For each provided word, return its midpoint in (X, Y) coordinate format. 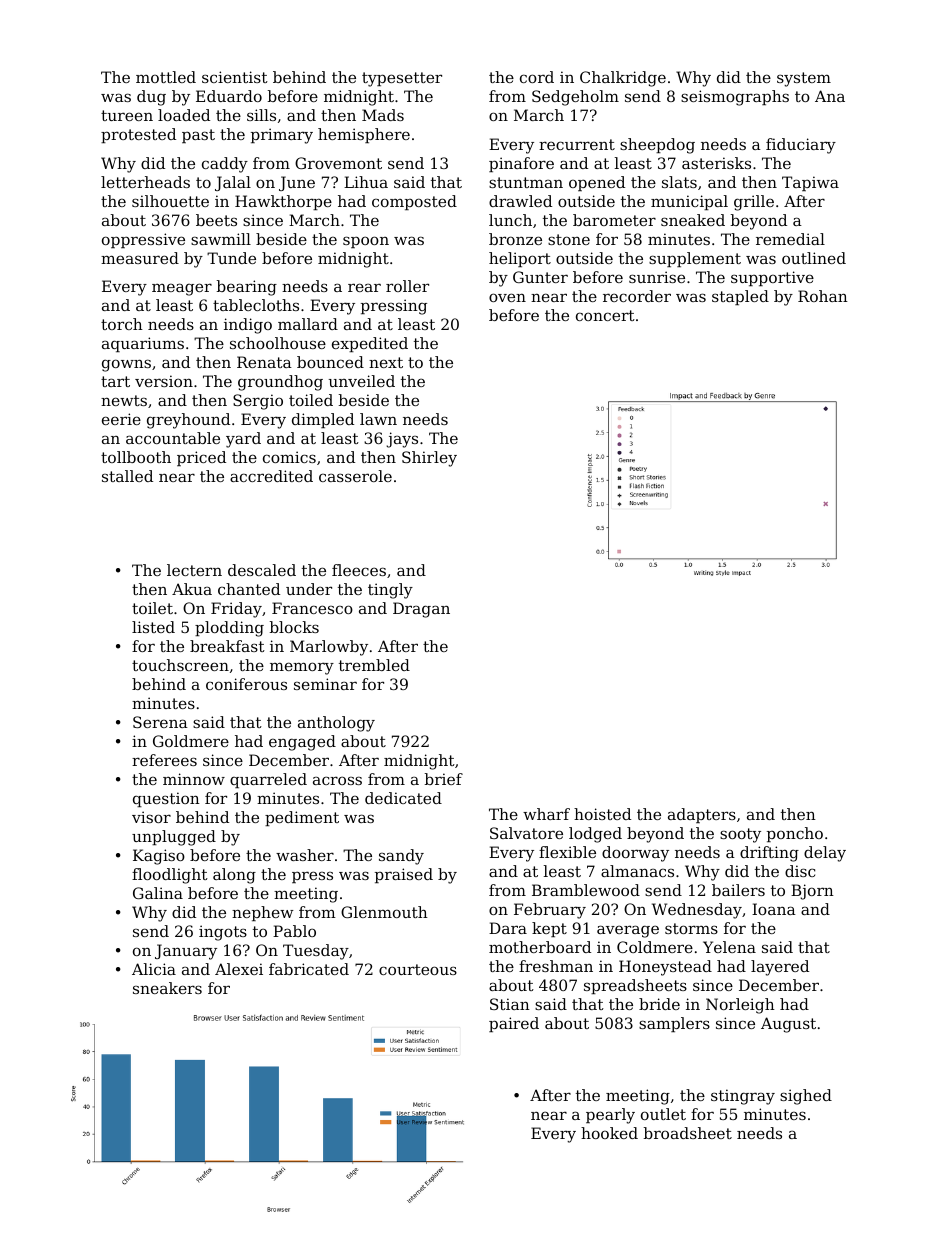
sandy (401, 857)
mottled (166, 77)
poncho (795, 834)
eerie (121, 419)
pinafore (521, 164)
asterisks (716, 163)
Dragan (421, 610)
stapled (740, 297)
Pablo (294, 931)
